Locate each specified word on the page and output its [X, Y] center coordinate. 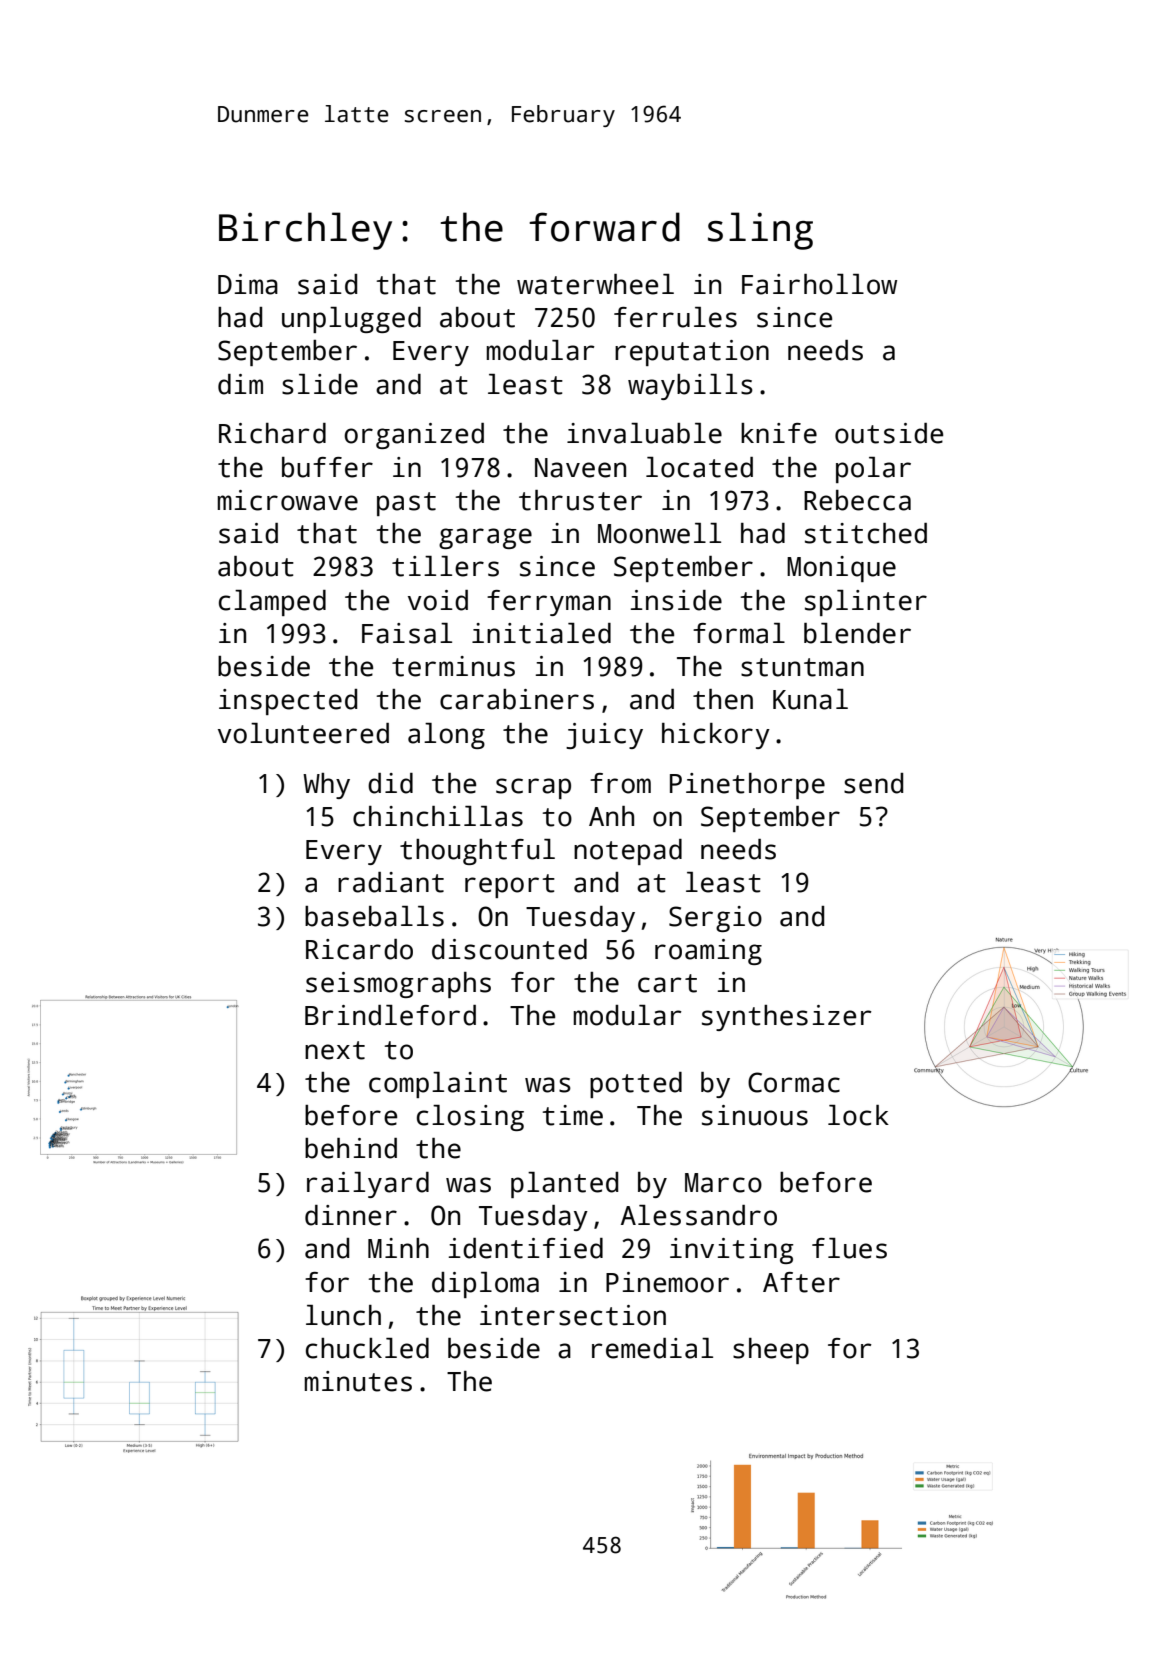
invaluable [644, 433]
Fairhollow [819, 284]
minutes [358, 1381]
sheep [771, 1351]
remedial [652, 1348]
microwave [288, 500]
